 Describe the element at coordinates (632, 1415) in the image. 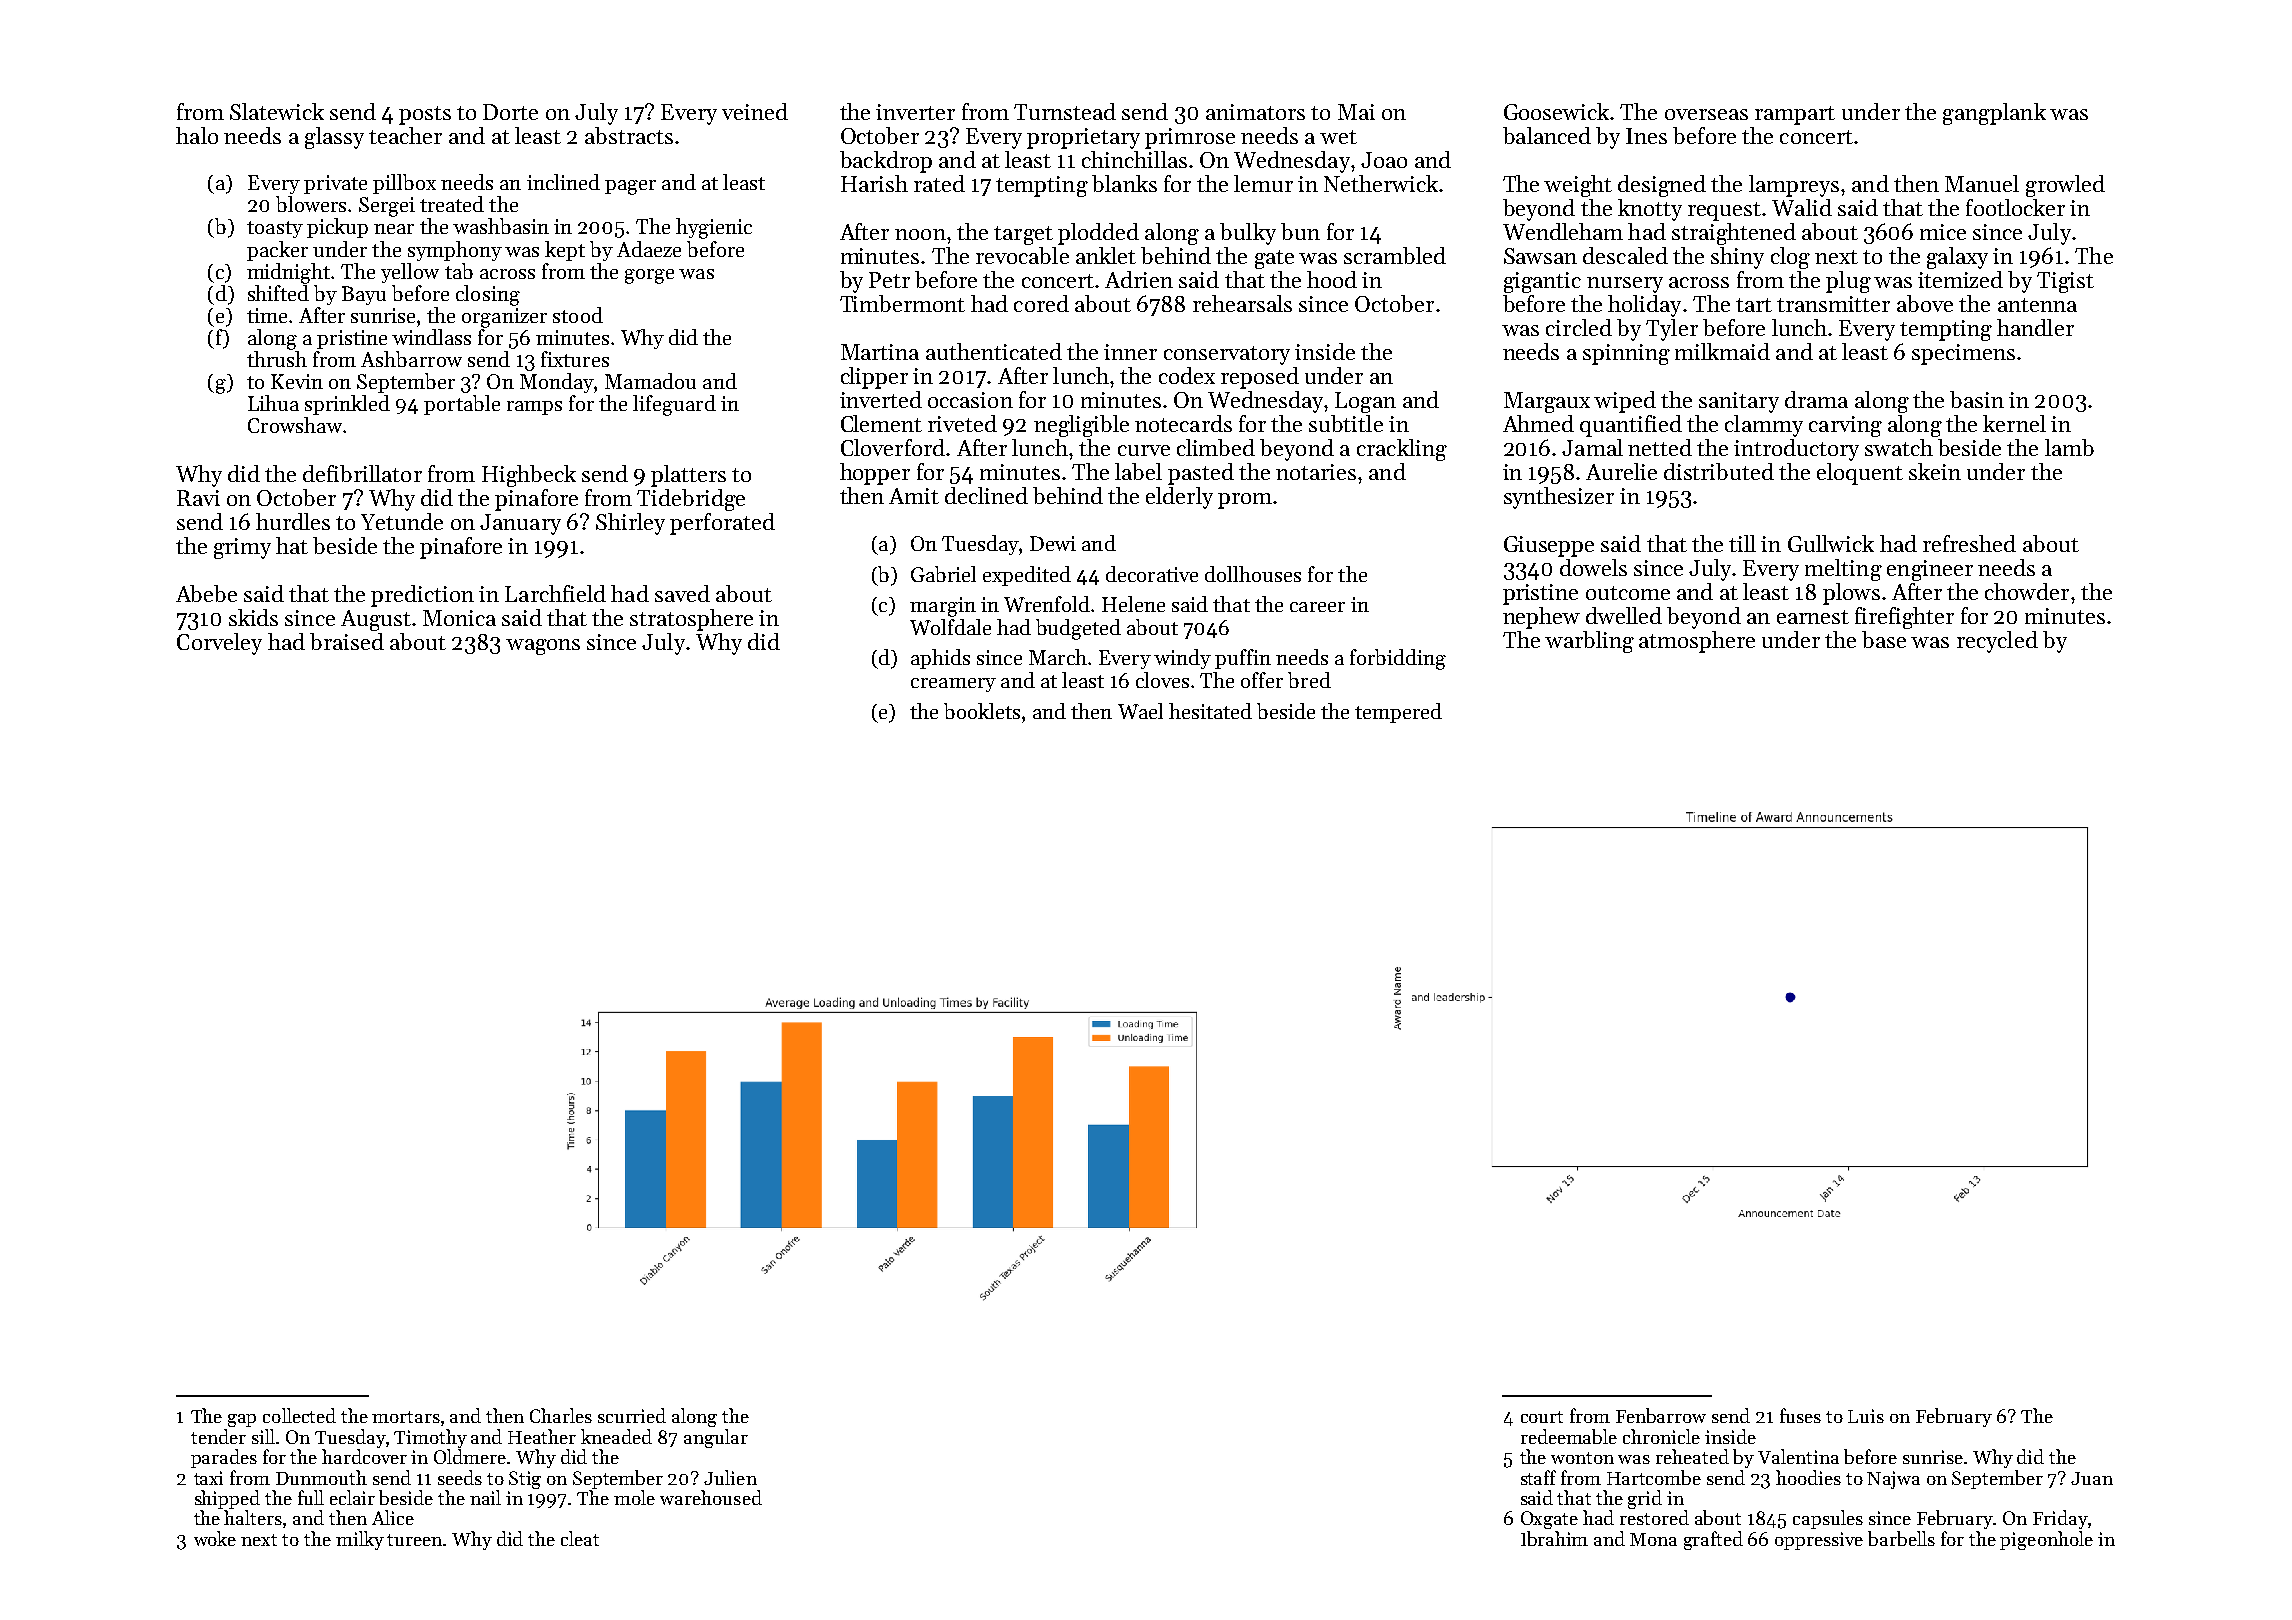

I see `scurried` at that location.
